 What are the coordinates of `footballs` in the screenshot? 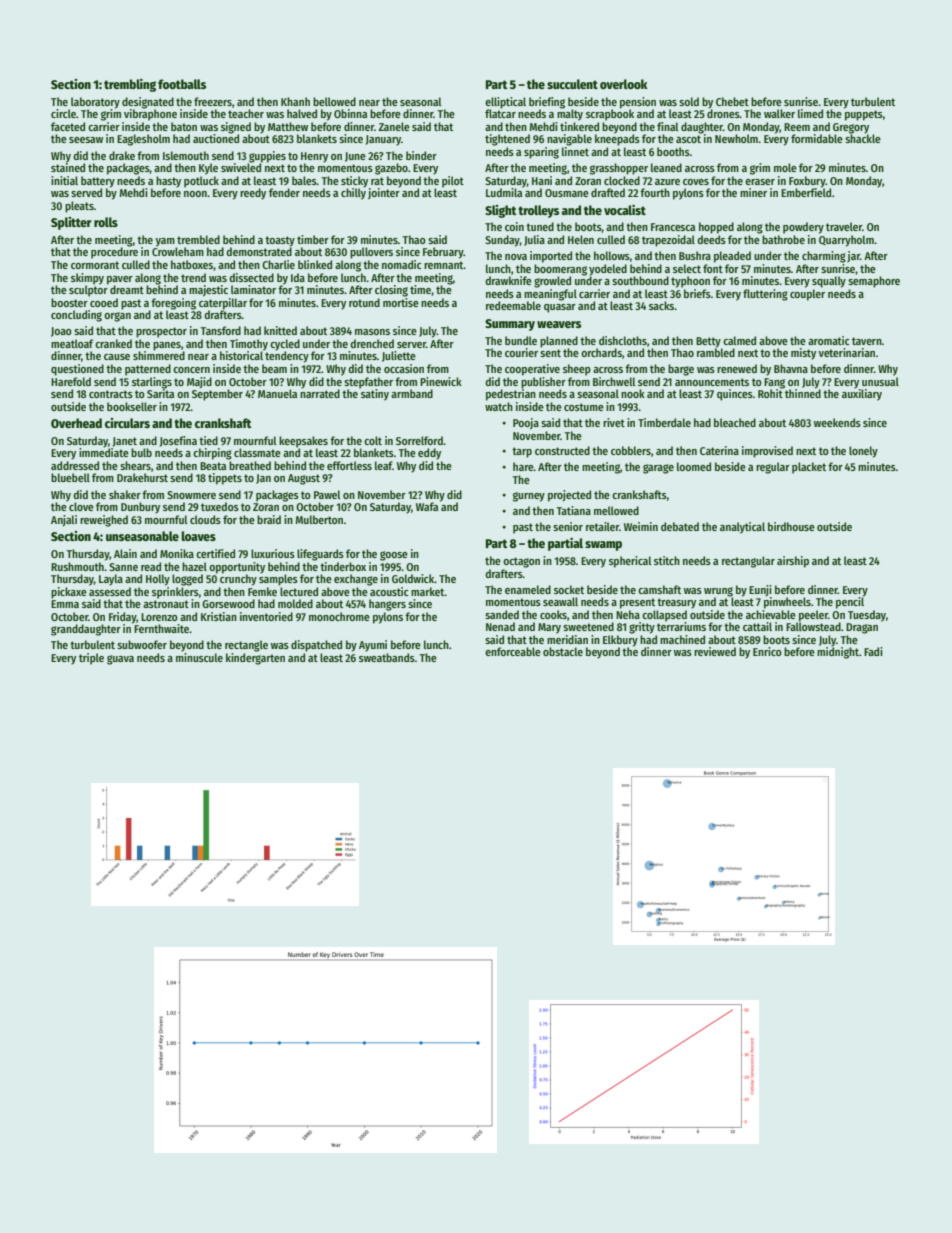 It's located at (182, 84).
